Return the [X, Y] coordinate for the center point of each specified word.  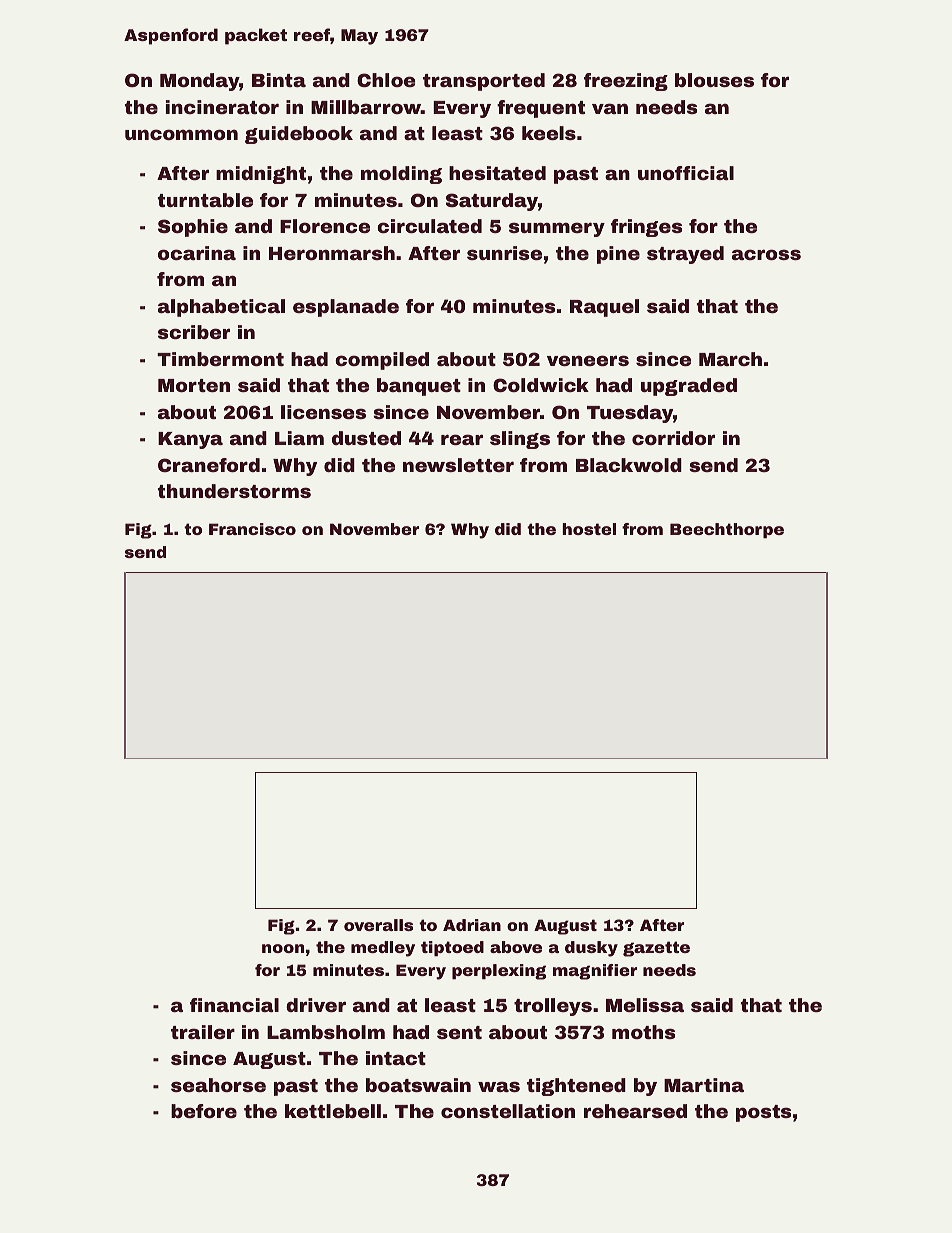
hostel [589, 529]
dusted [366, 438]
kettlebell [333, 1111]
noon [283, 948]
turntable [205, 200]
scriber [194, 332]
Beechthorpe [727, 530]
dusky [591, 949]
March [730, 359]
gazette [656, 949]
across [766, 254]
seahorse [218, 1085]
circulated [429, 226]
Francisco [252, 529]
